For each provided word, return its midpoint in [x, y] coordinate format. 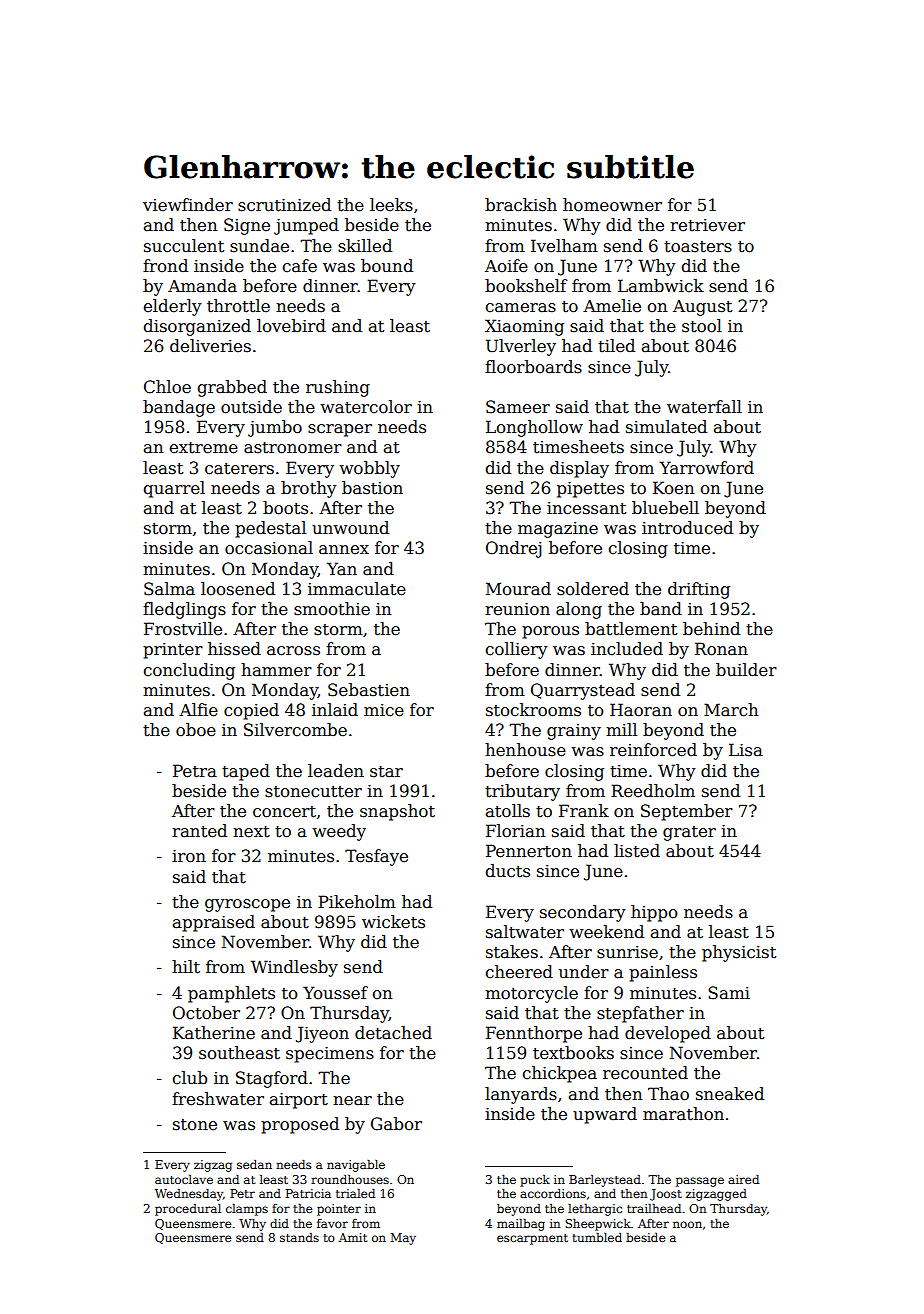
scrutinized [284, 205]
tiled [616, 346]
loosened [238, 589]
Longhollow [534, 428]
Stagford [272, 1079]
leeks [391, 205]
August [702, 308]
